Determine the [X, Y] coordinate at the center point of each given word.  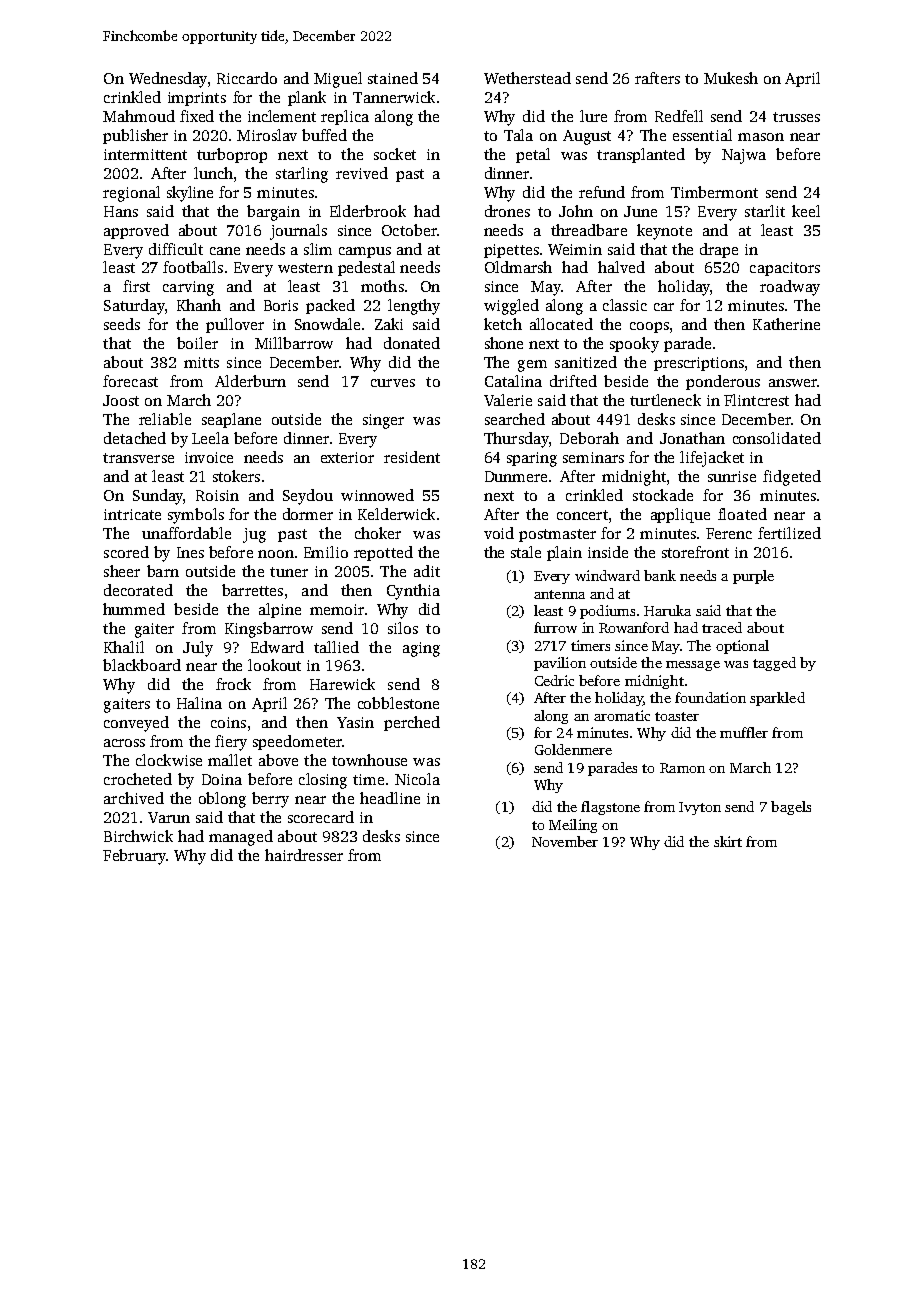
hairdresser [304, 855]
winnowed [377, 495]
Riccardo [247, 78]
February [134, 857]
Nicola [417, 779]
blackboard [142, 665]
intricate [132, 514]
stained [393, 78]
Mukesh [731, 78]
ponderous [723, 382]
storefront [695, 552]
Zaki [389, 324]
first [136, 286]
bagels [791, 808]
